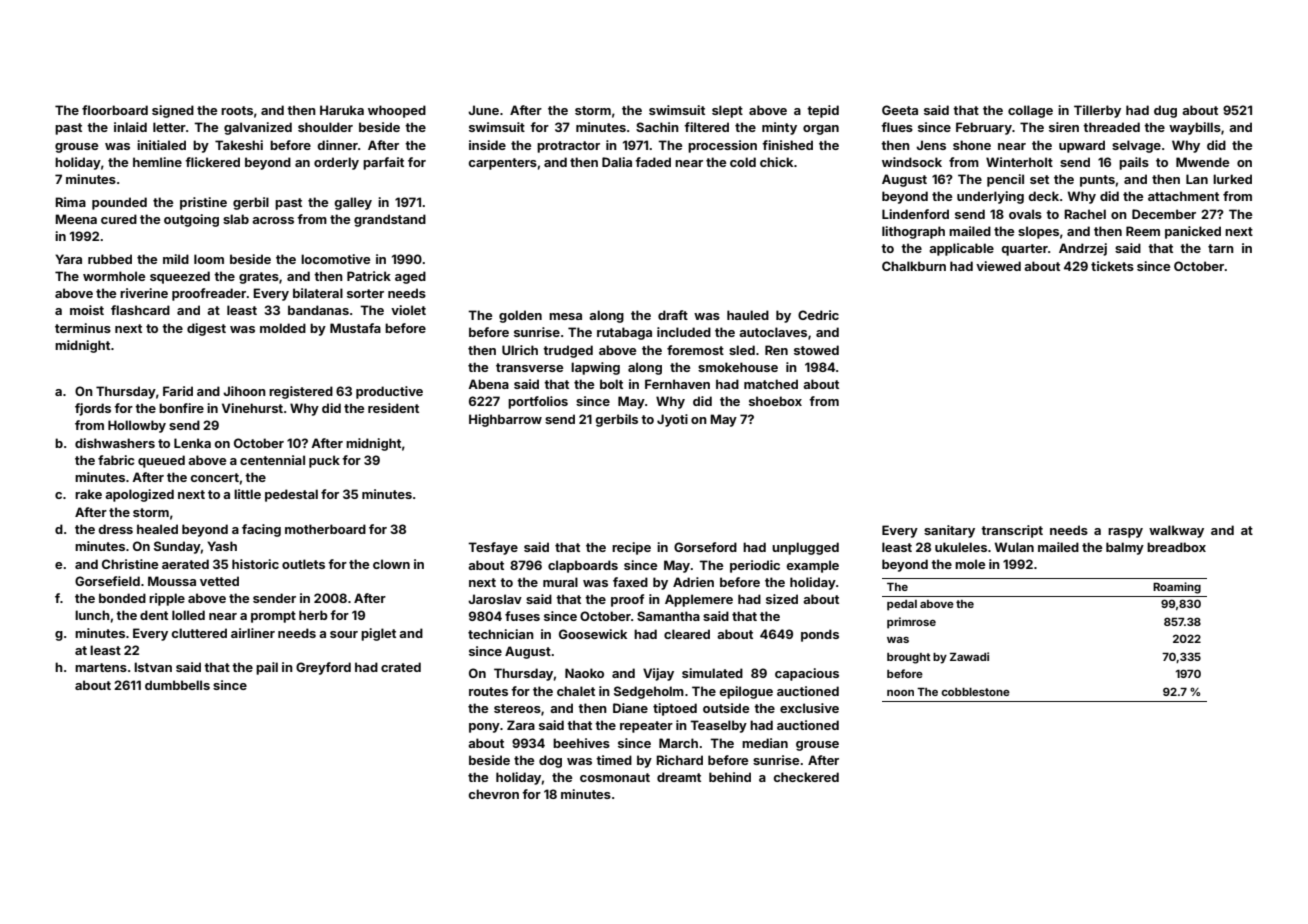 The image size is (1308, 924). I want to click on transverse, so click(529, 367).
